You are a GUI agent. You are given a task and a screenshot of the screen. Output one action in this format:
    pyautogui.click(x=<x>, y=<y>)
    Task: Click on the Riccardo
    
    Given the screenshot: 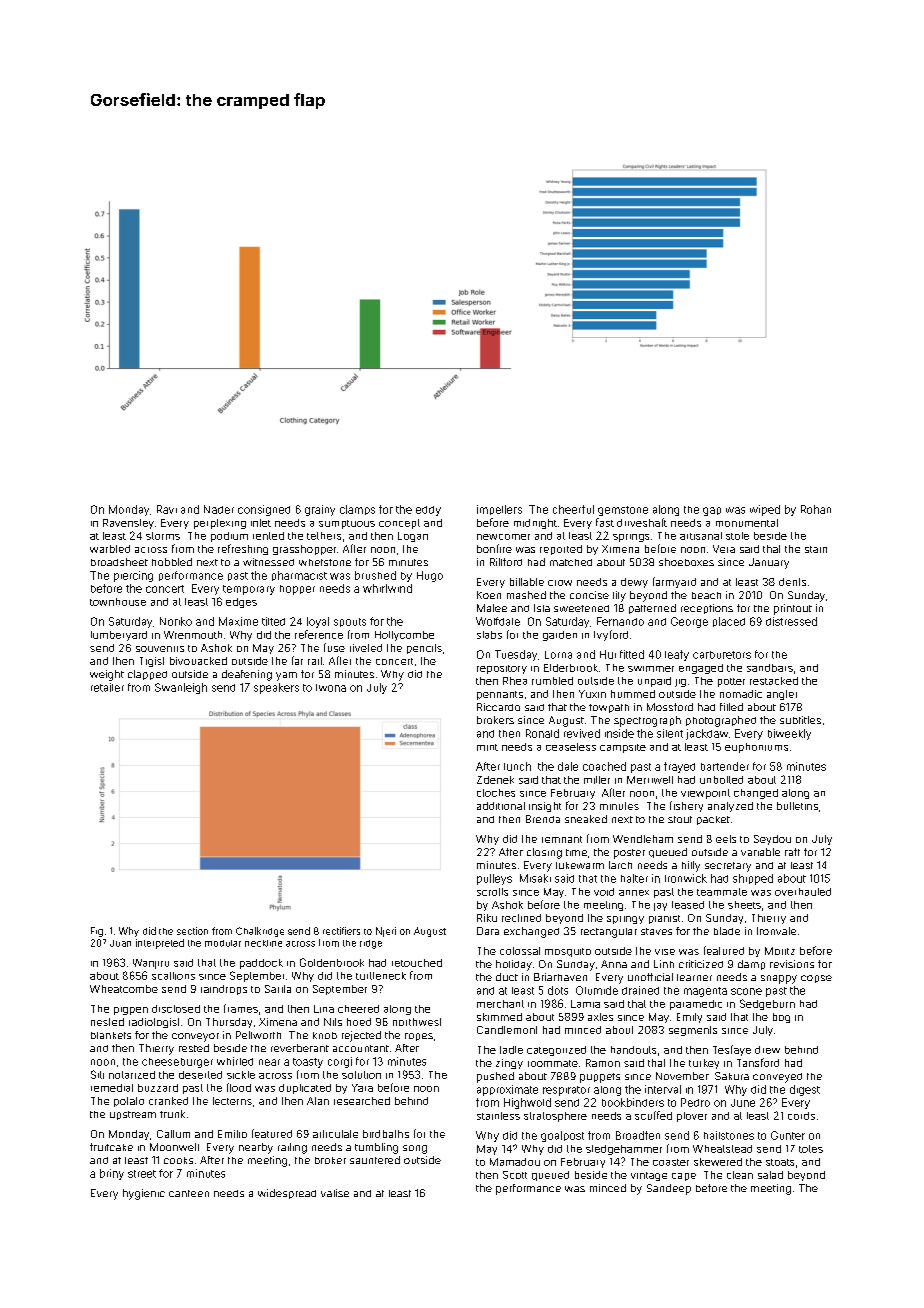 What is the action you would take?
    pyautogui.click(x=498, y=707)
